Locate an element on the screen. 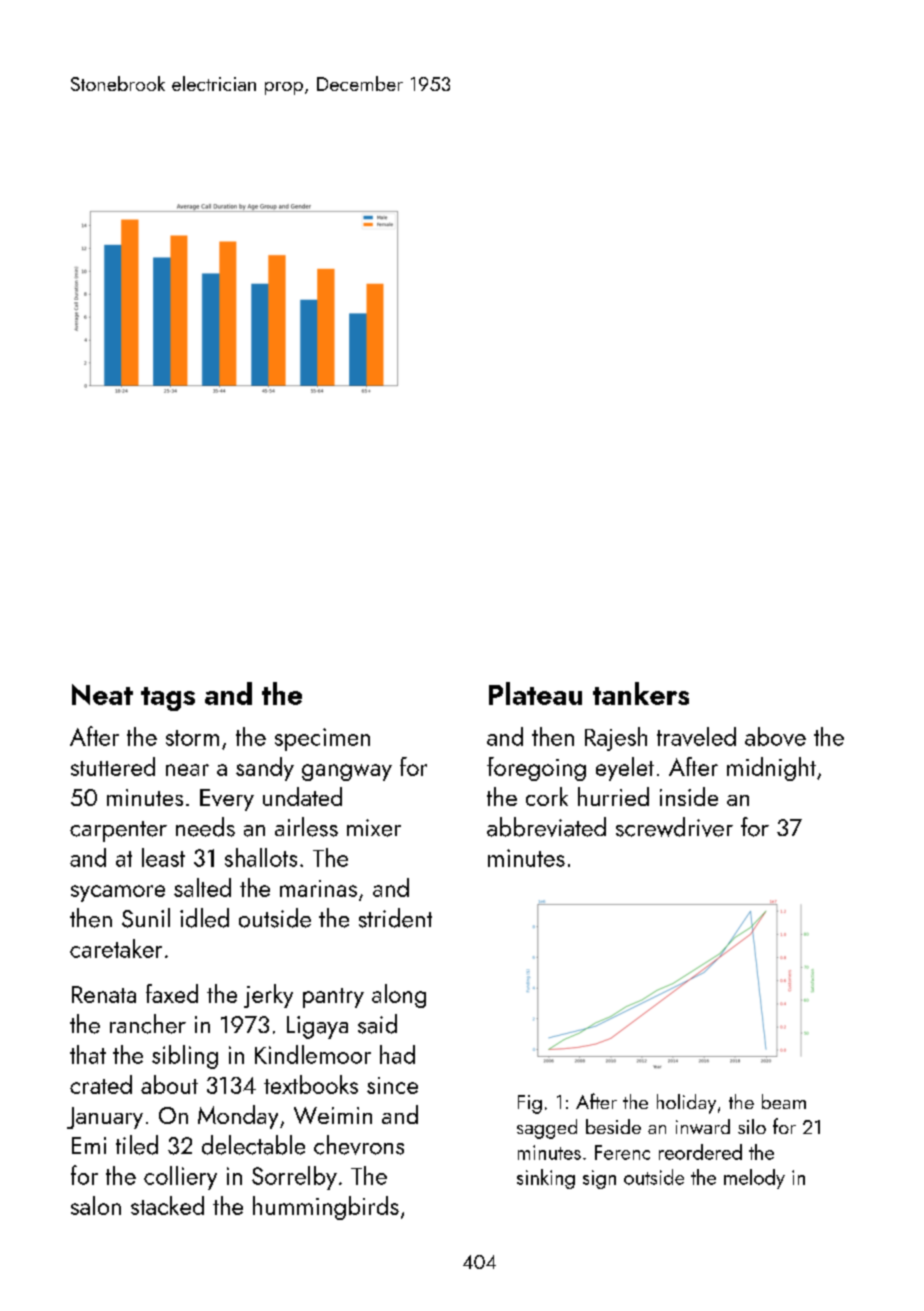 This screenshot has width=924, height=1311. cork is located at coordinates (547, 796).
